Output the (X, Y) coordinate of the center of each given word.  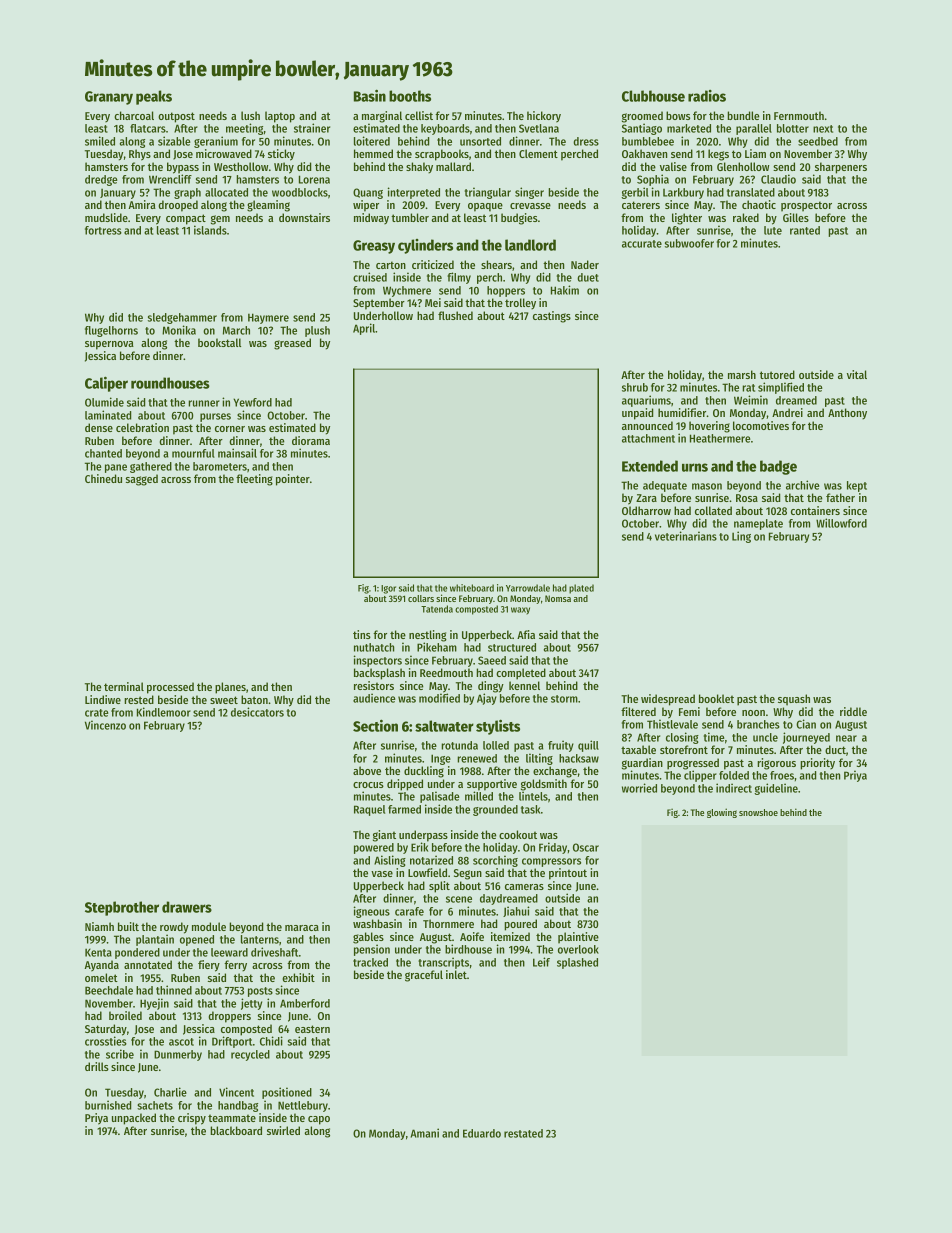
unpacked (134, 1119)
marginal (382, 117)
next (823, 129)
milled (479, 796)
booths (410, 96)
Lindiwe (103, 699)
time (714, 737)
